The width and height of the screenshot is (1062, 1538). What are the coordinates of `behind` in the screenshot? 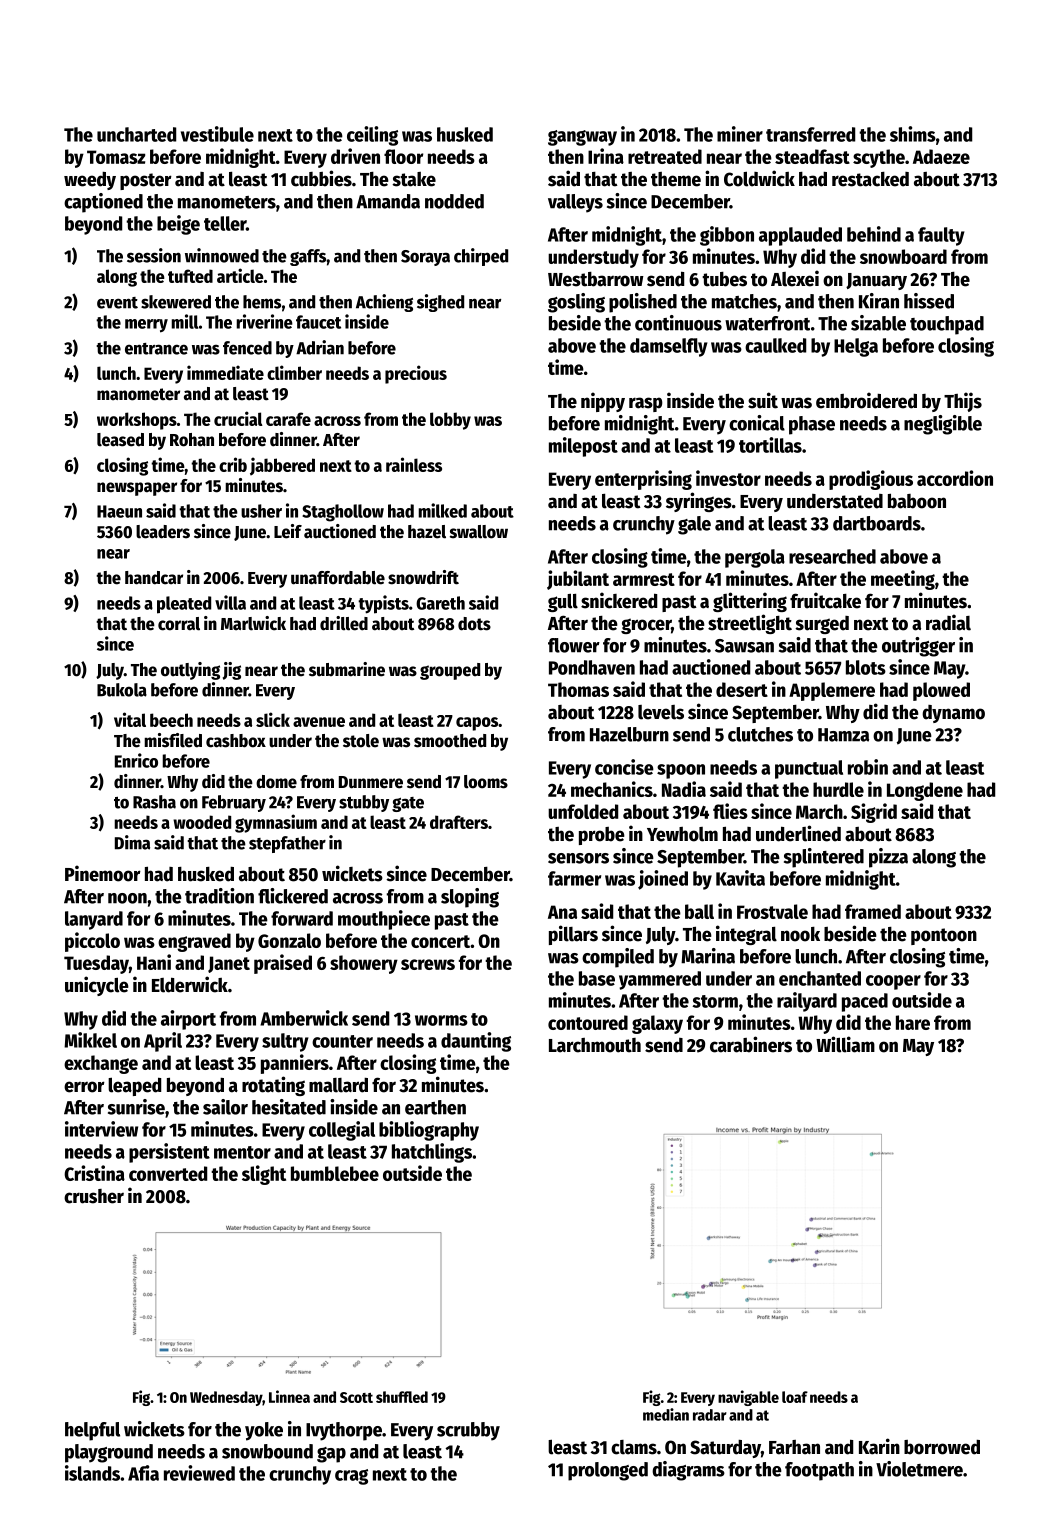 It's located at (874, 234).
